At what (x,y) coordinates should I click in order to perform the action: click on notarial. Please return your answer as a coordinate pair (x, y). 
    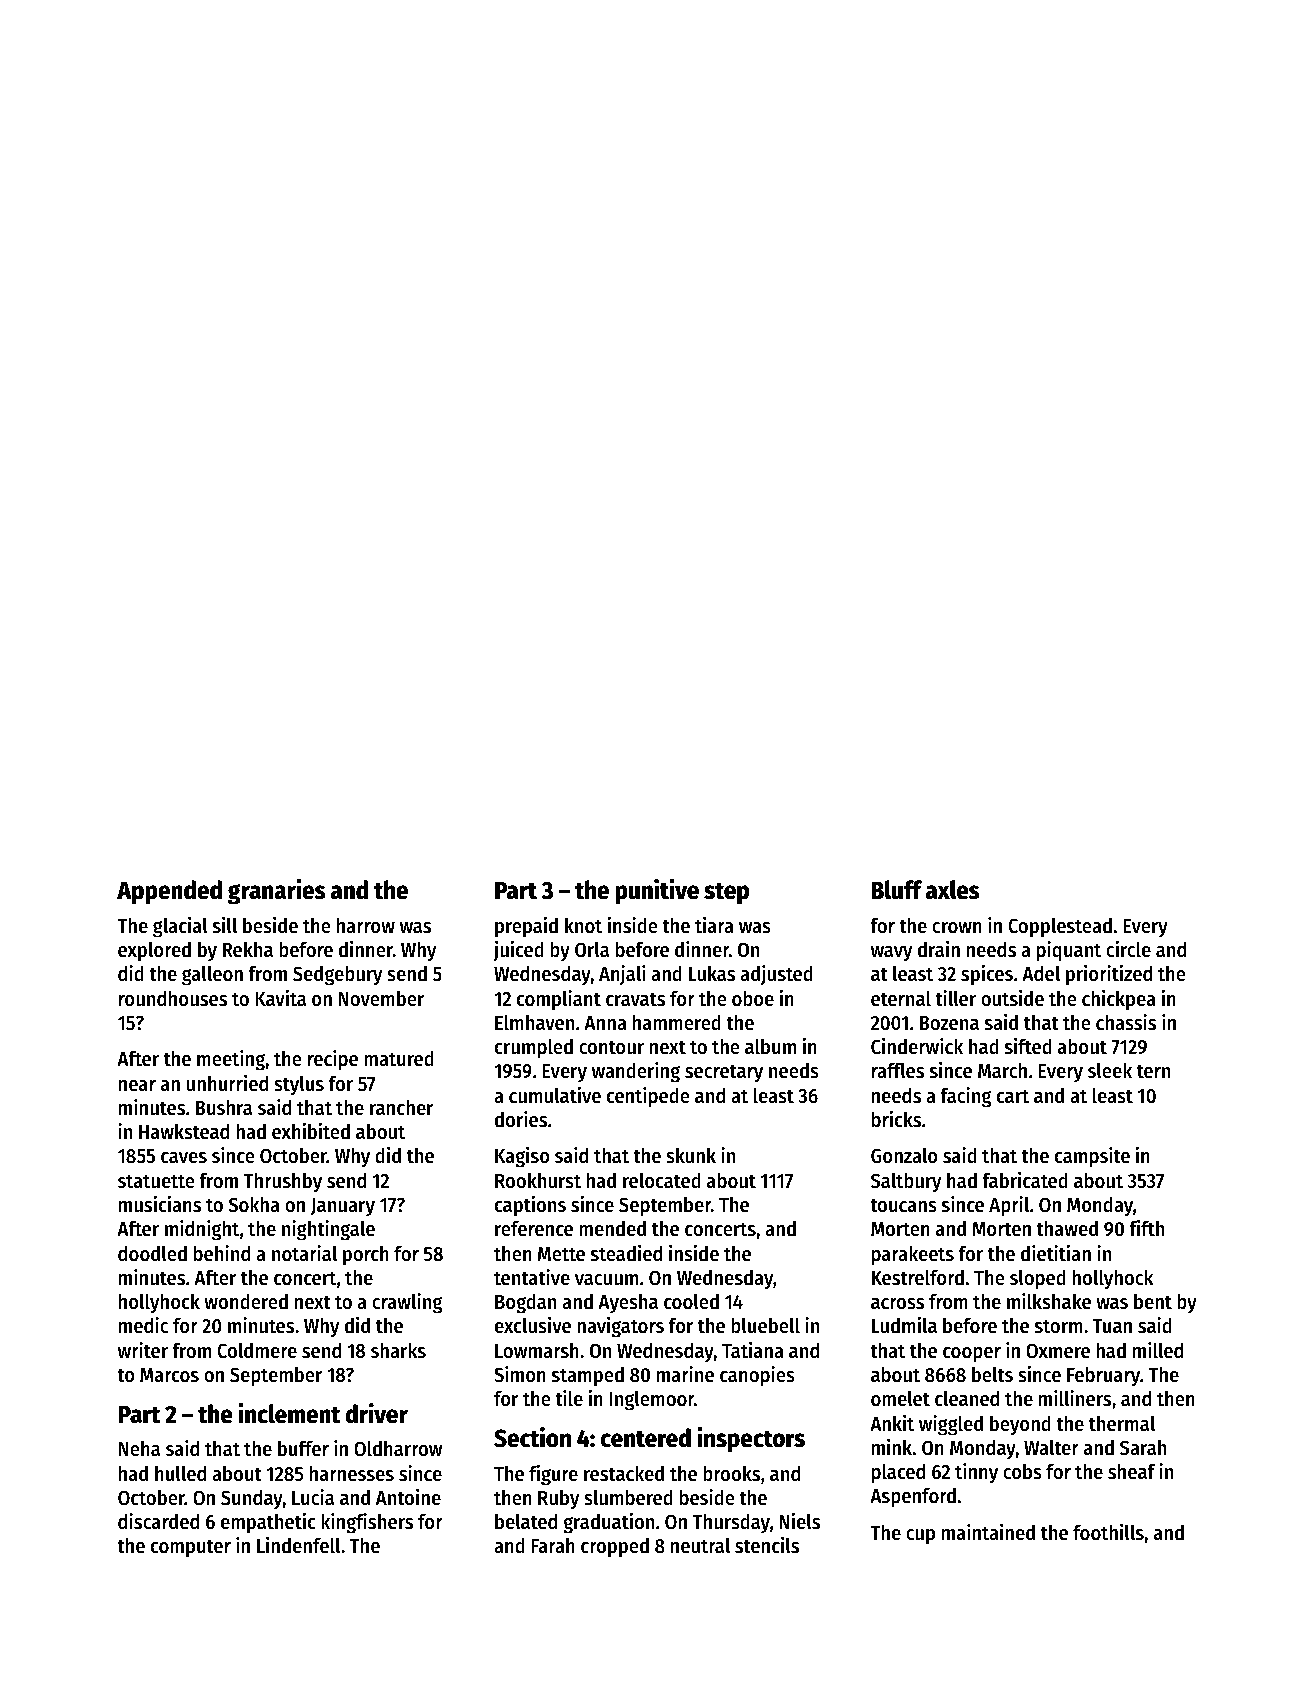
    Looking at the image, I should click on (304, 1253).
